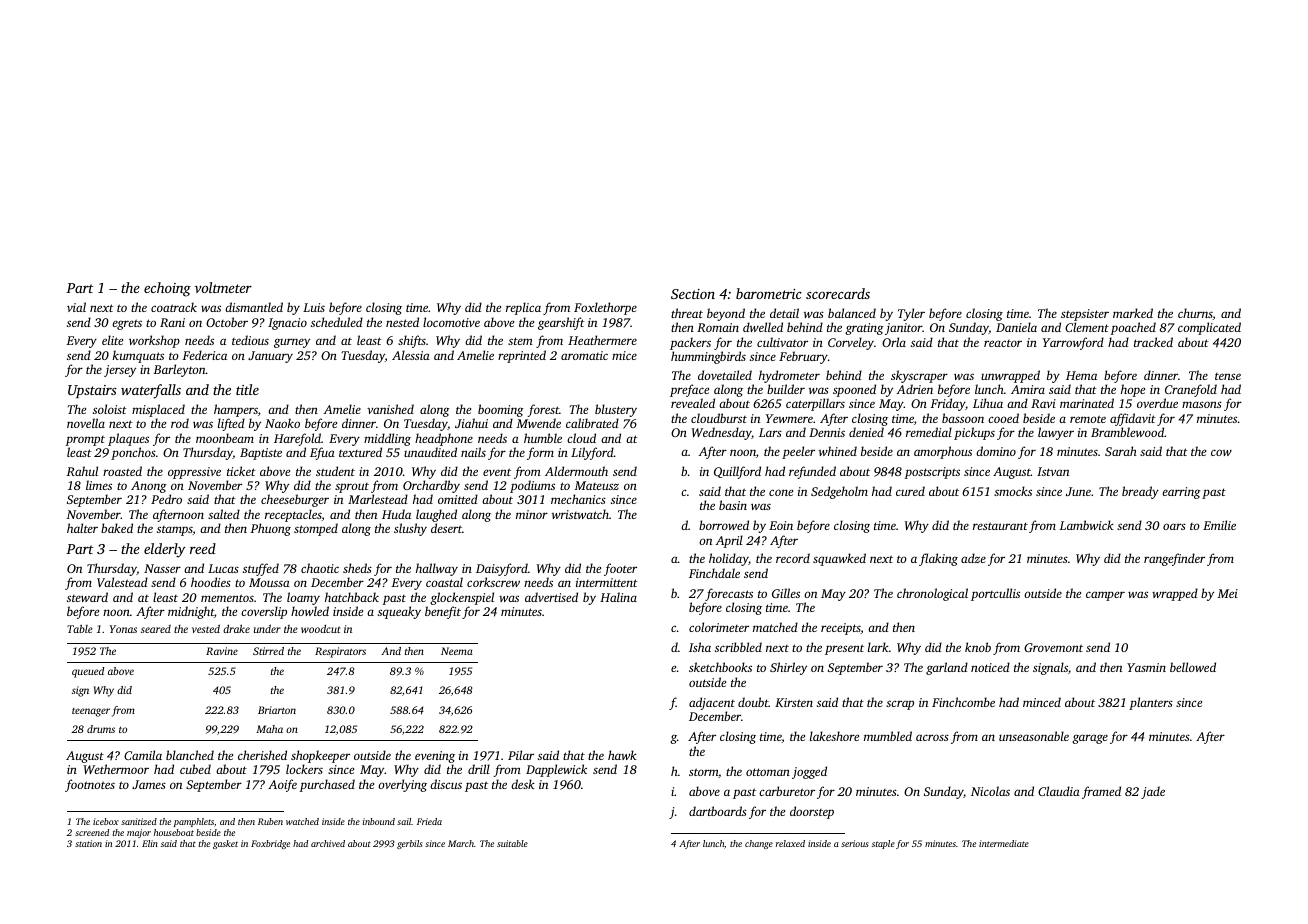  I want to click on March, so click(461, 843).
